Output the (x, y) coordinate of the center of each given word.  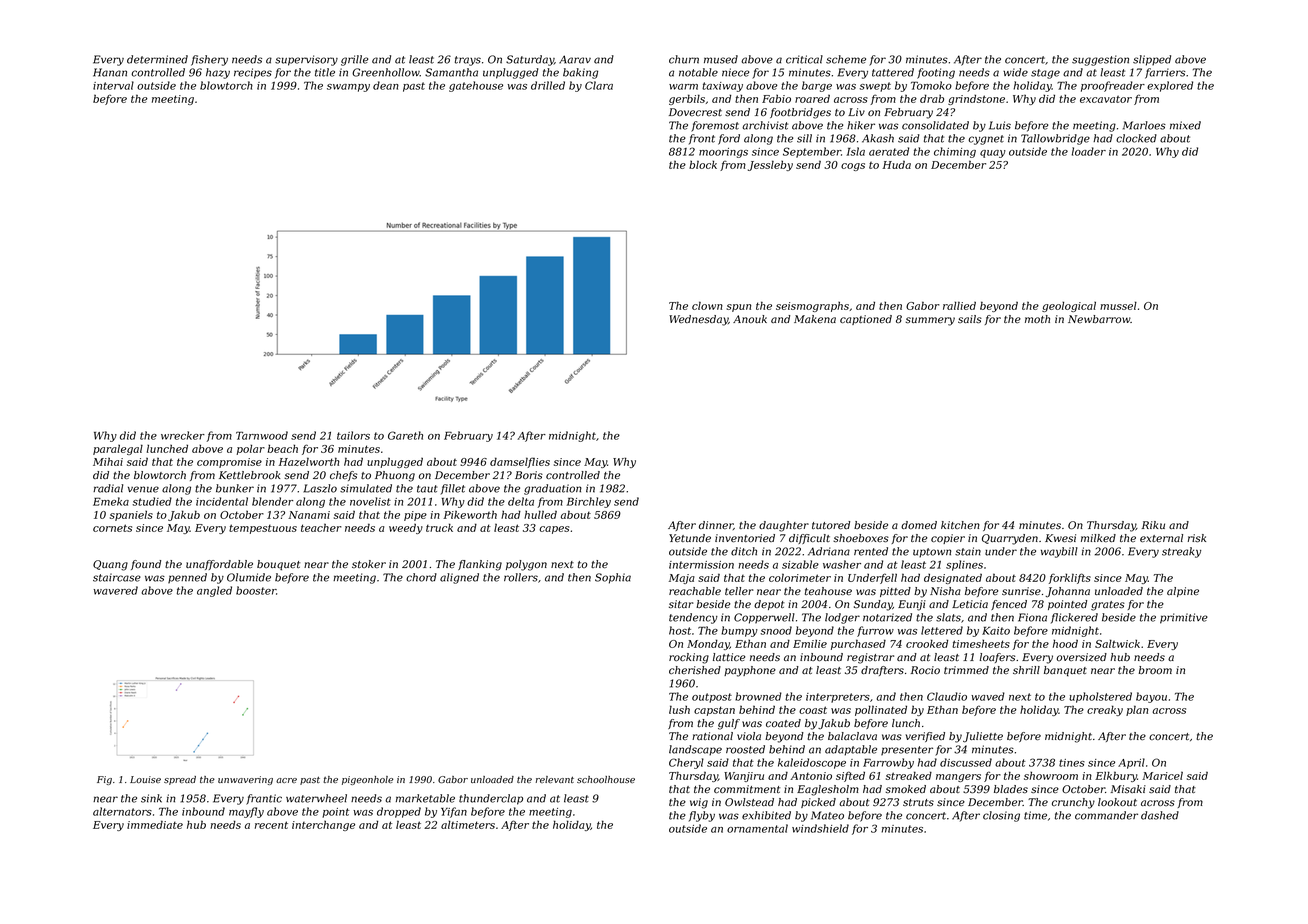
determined (157, 59)
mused (721, 59)
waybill (1059, 552)
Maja (682, 579)
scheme (846, 59)
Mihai (108, 461)
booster (256, 590)
